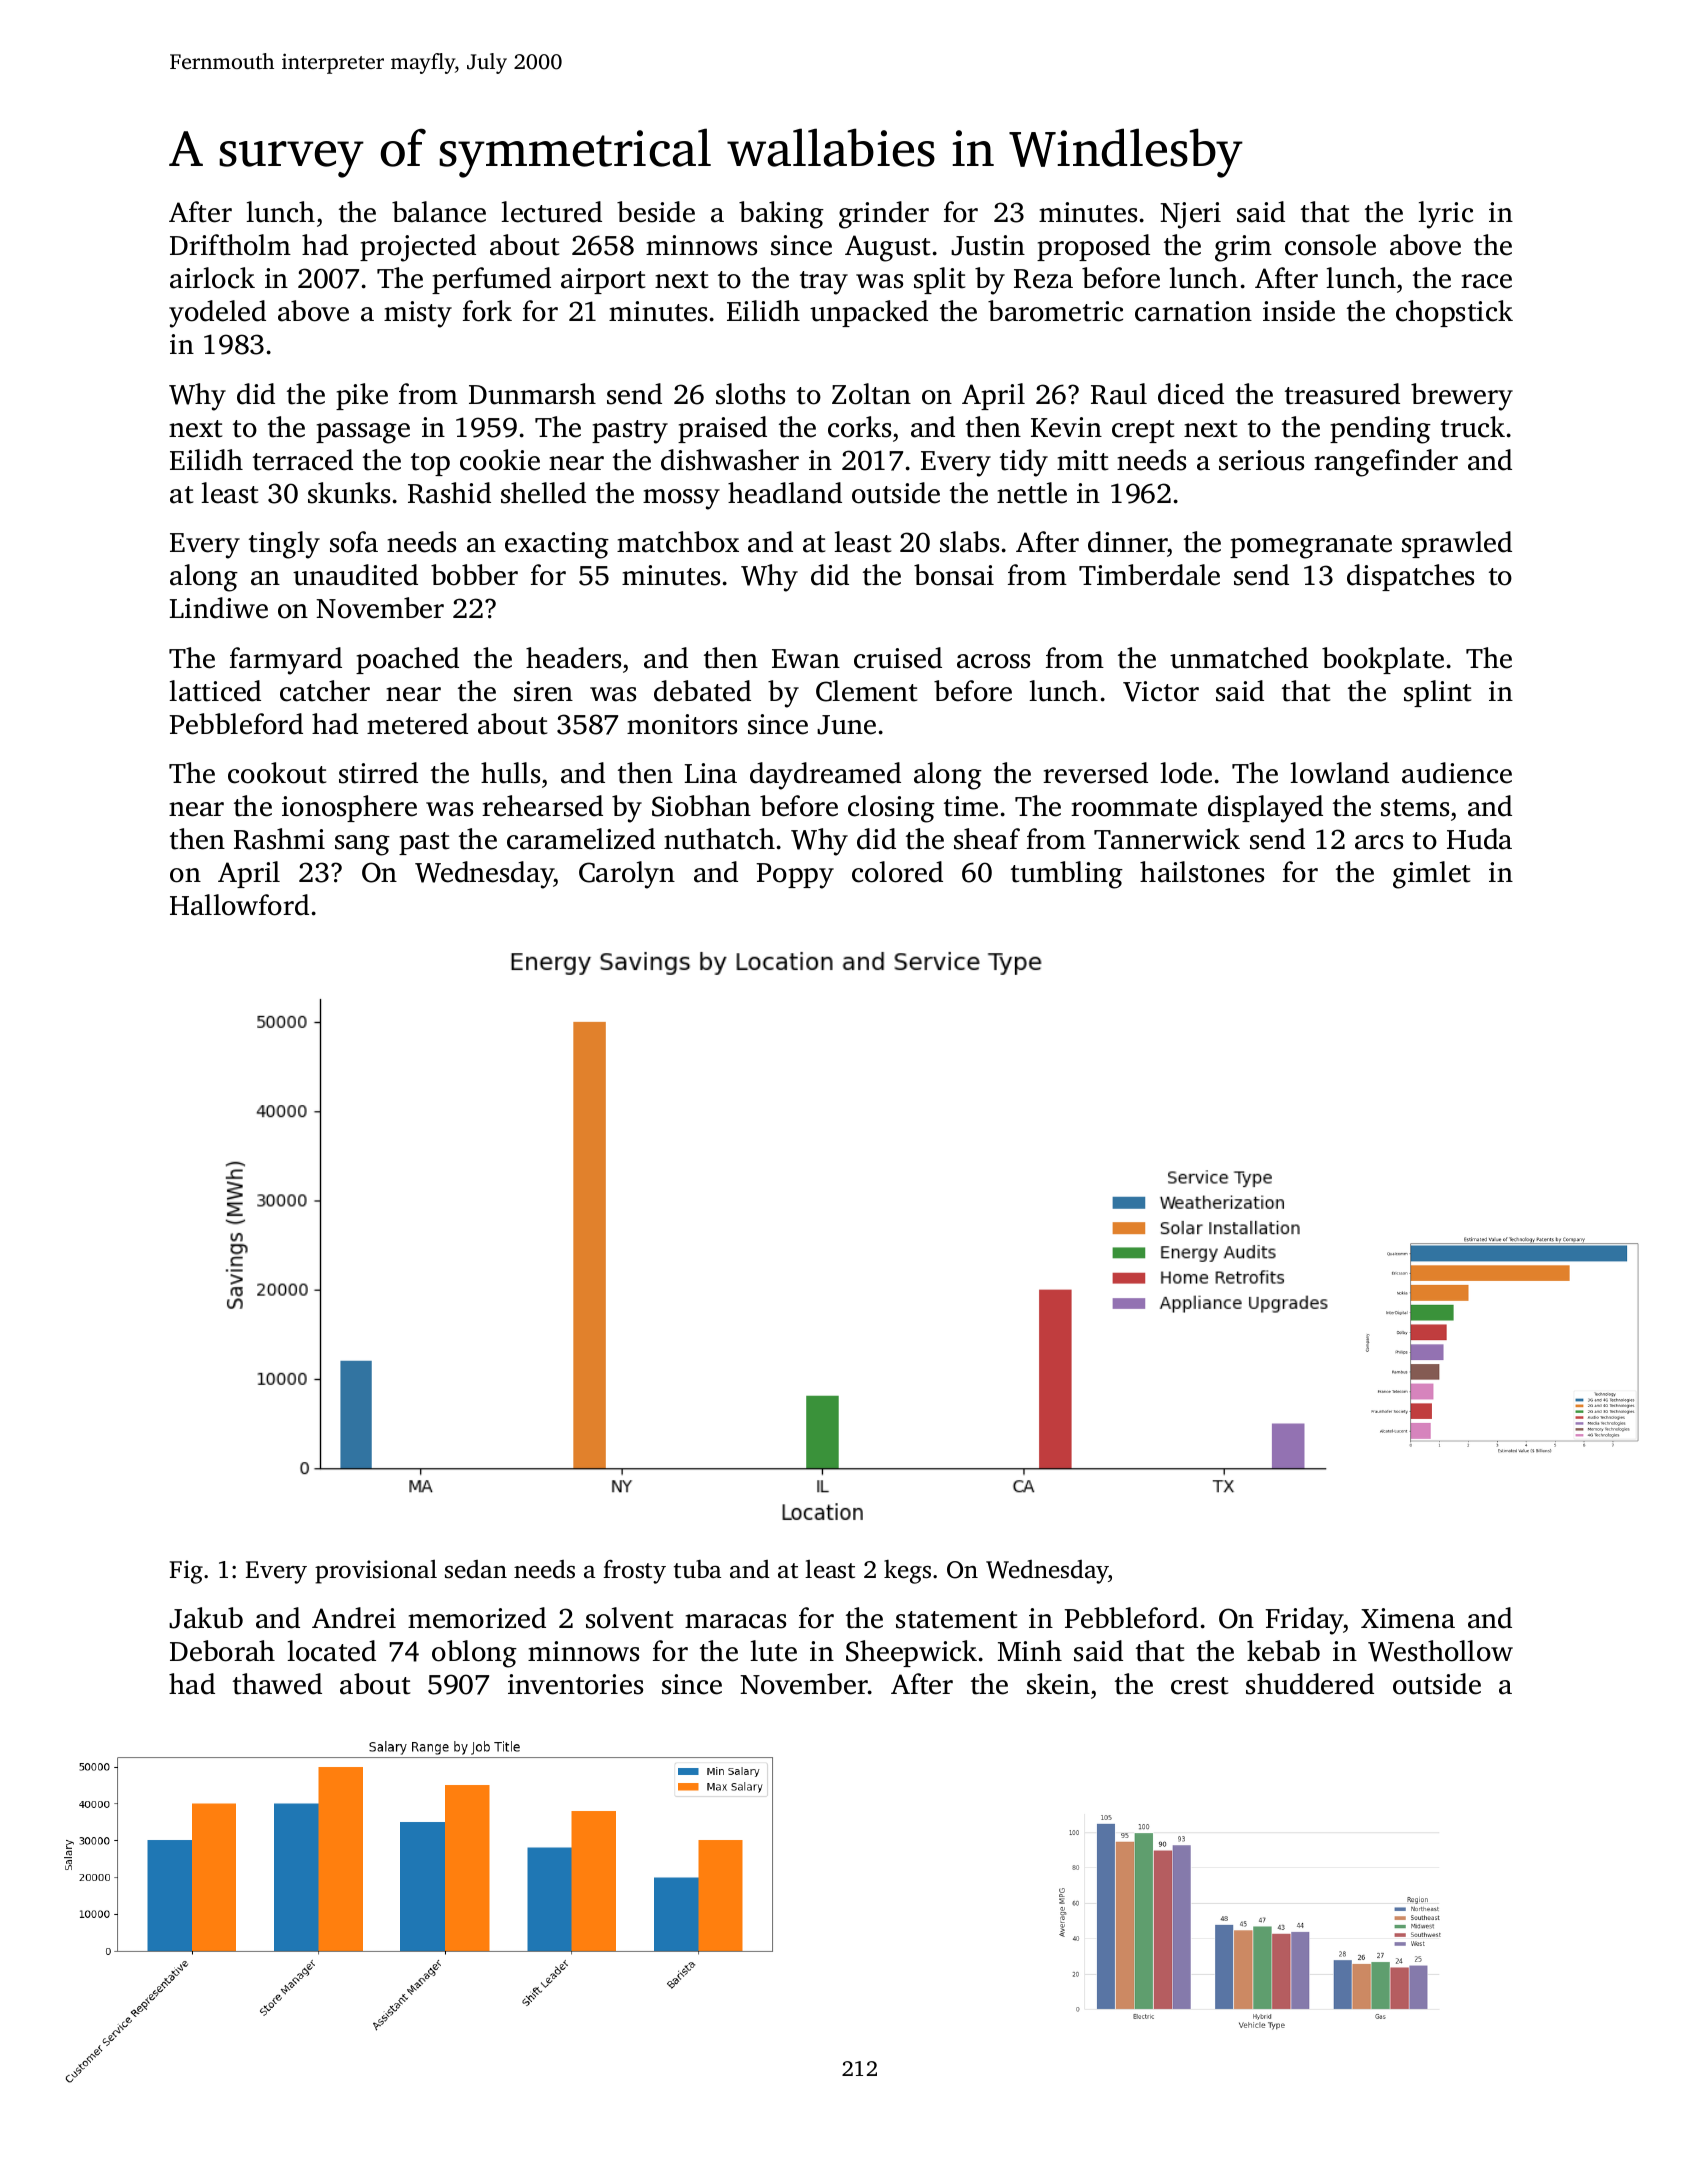  Describe the element at coordinates (1149, 575) in the image. I see `Timberdale` at that location.
